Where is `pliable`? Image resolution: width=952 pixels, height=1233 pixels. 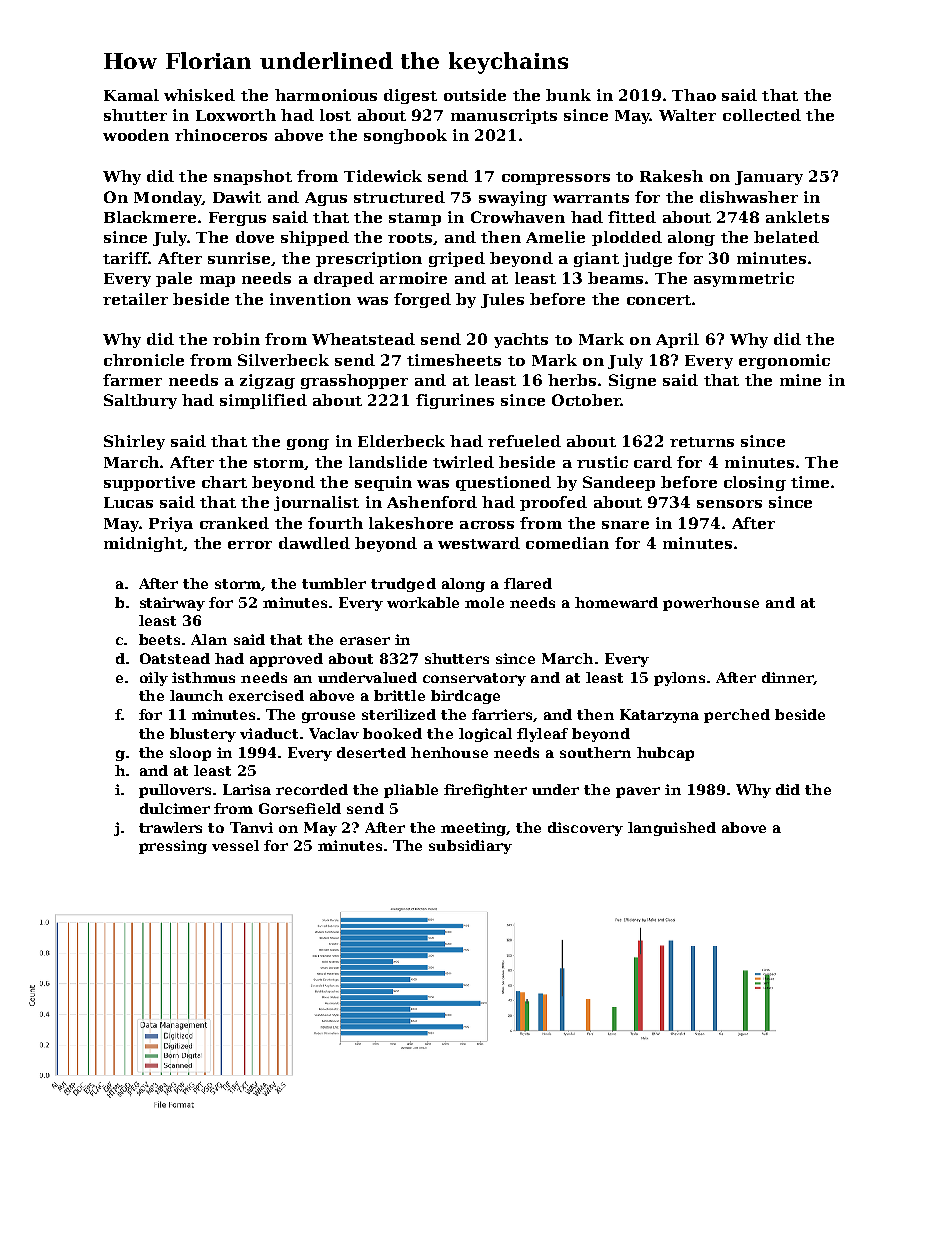 pliable is located at coordinates (411, 791).
